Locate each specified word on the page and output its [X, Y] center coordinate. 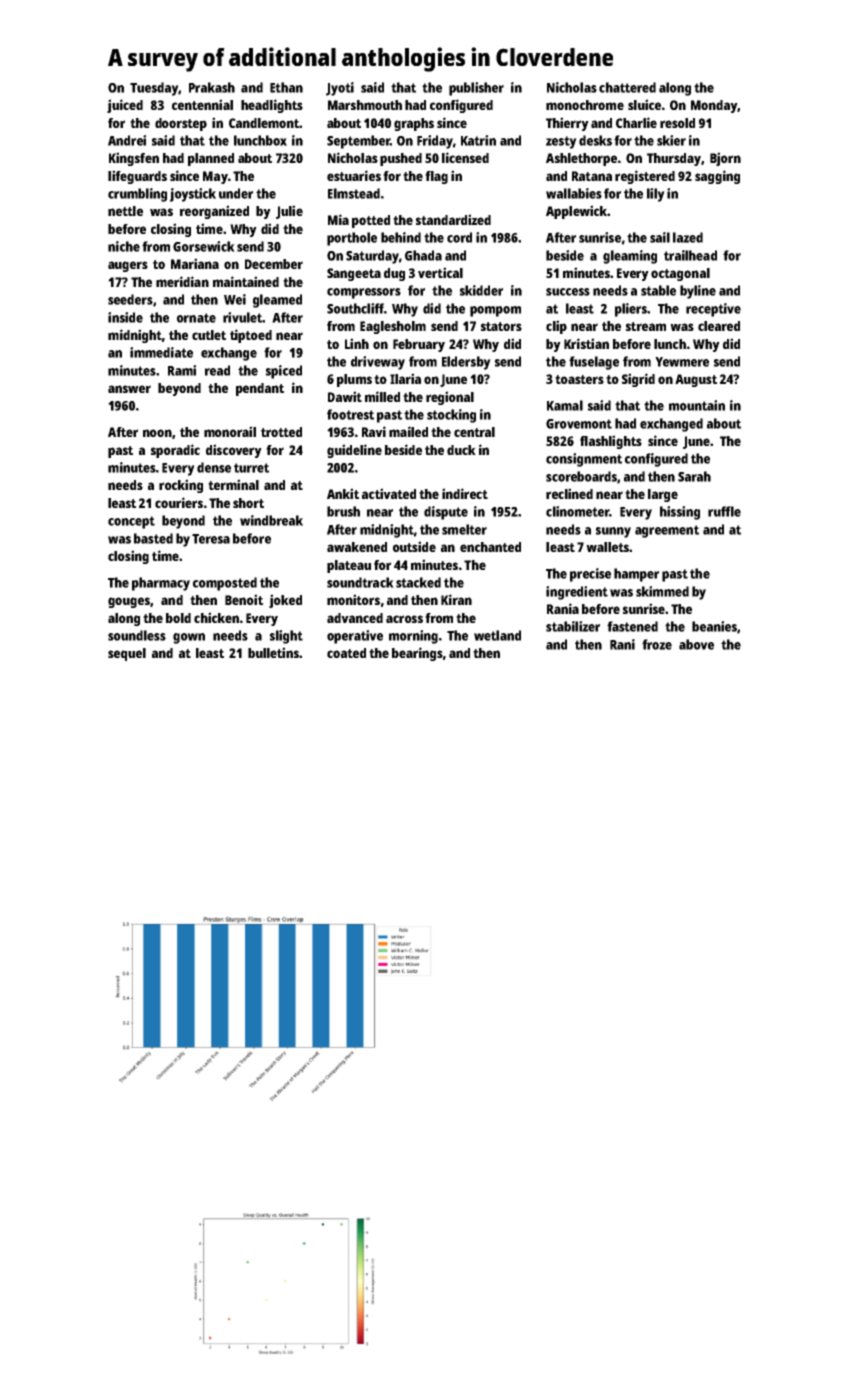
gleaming [630, 257]
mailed [408, 431]
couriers [179, 502]
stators [501, 326]
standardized [453, 219]
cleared [719, 326]
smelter [464, 529]
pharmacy [161, 584]
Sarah [694, 476]
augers [128, 266]
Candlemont [264, 123]
